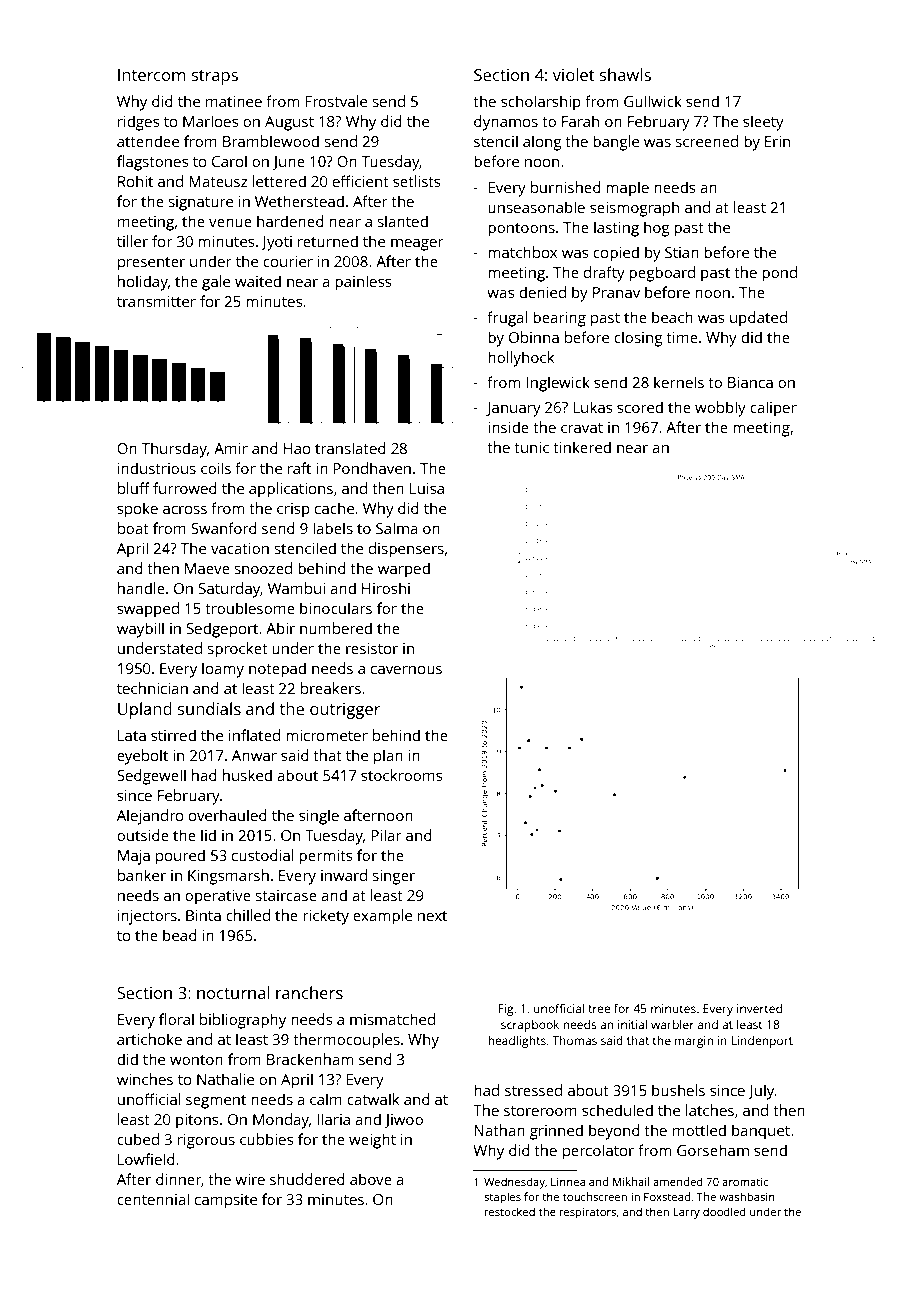 The width and height of the screenshot is (924, 1308). Describe the element at coordinates (406, 670) in the screenshot. I see `cavernous` at that location.
